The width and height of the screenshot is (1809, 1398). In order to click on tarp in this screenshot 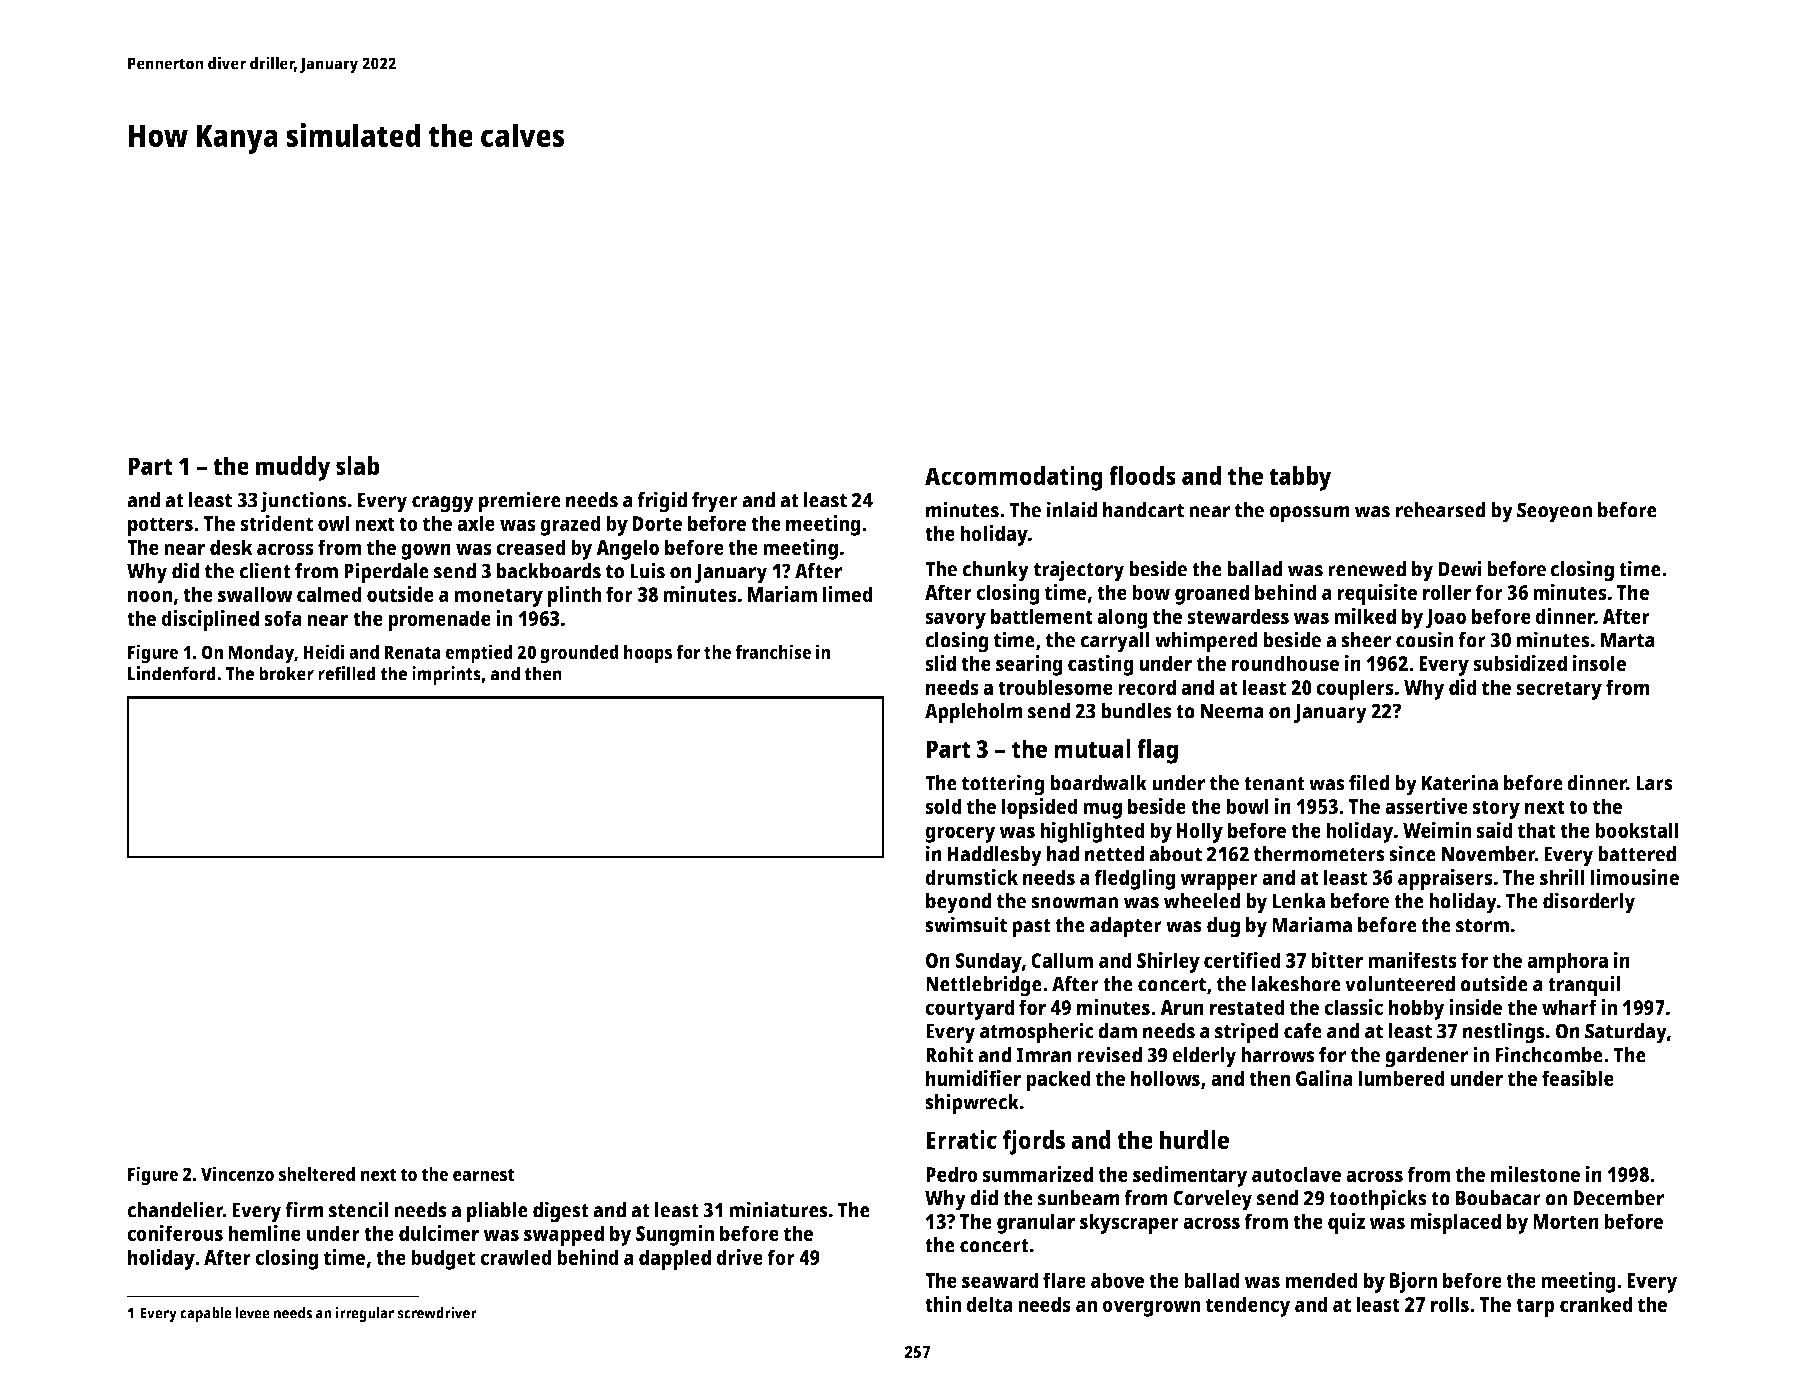, I will do `click(1535, 1307)`.
